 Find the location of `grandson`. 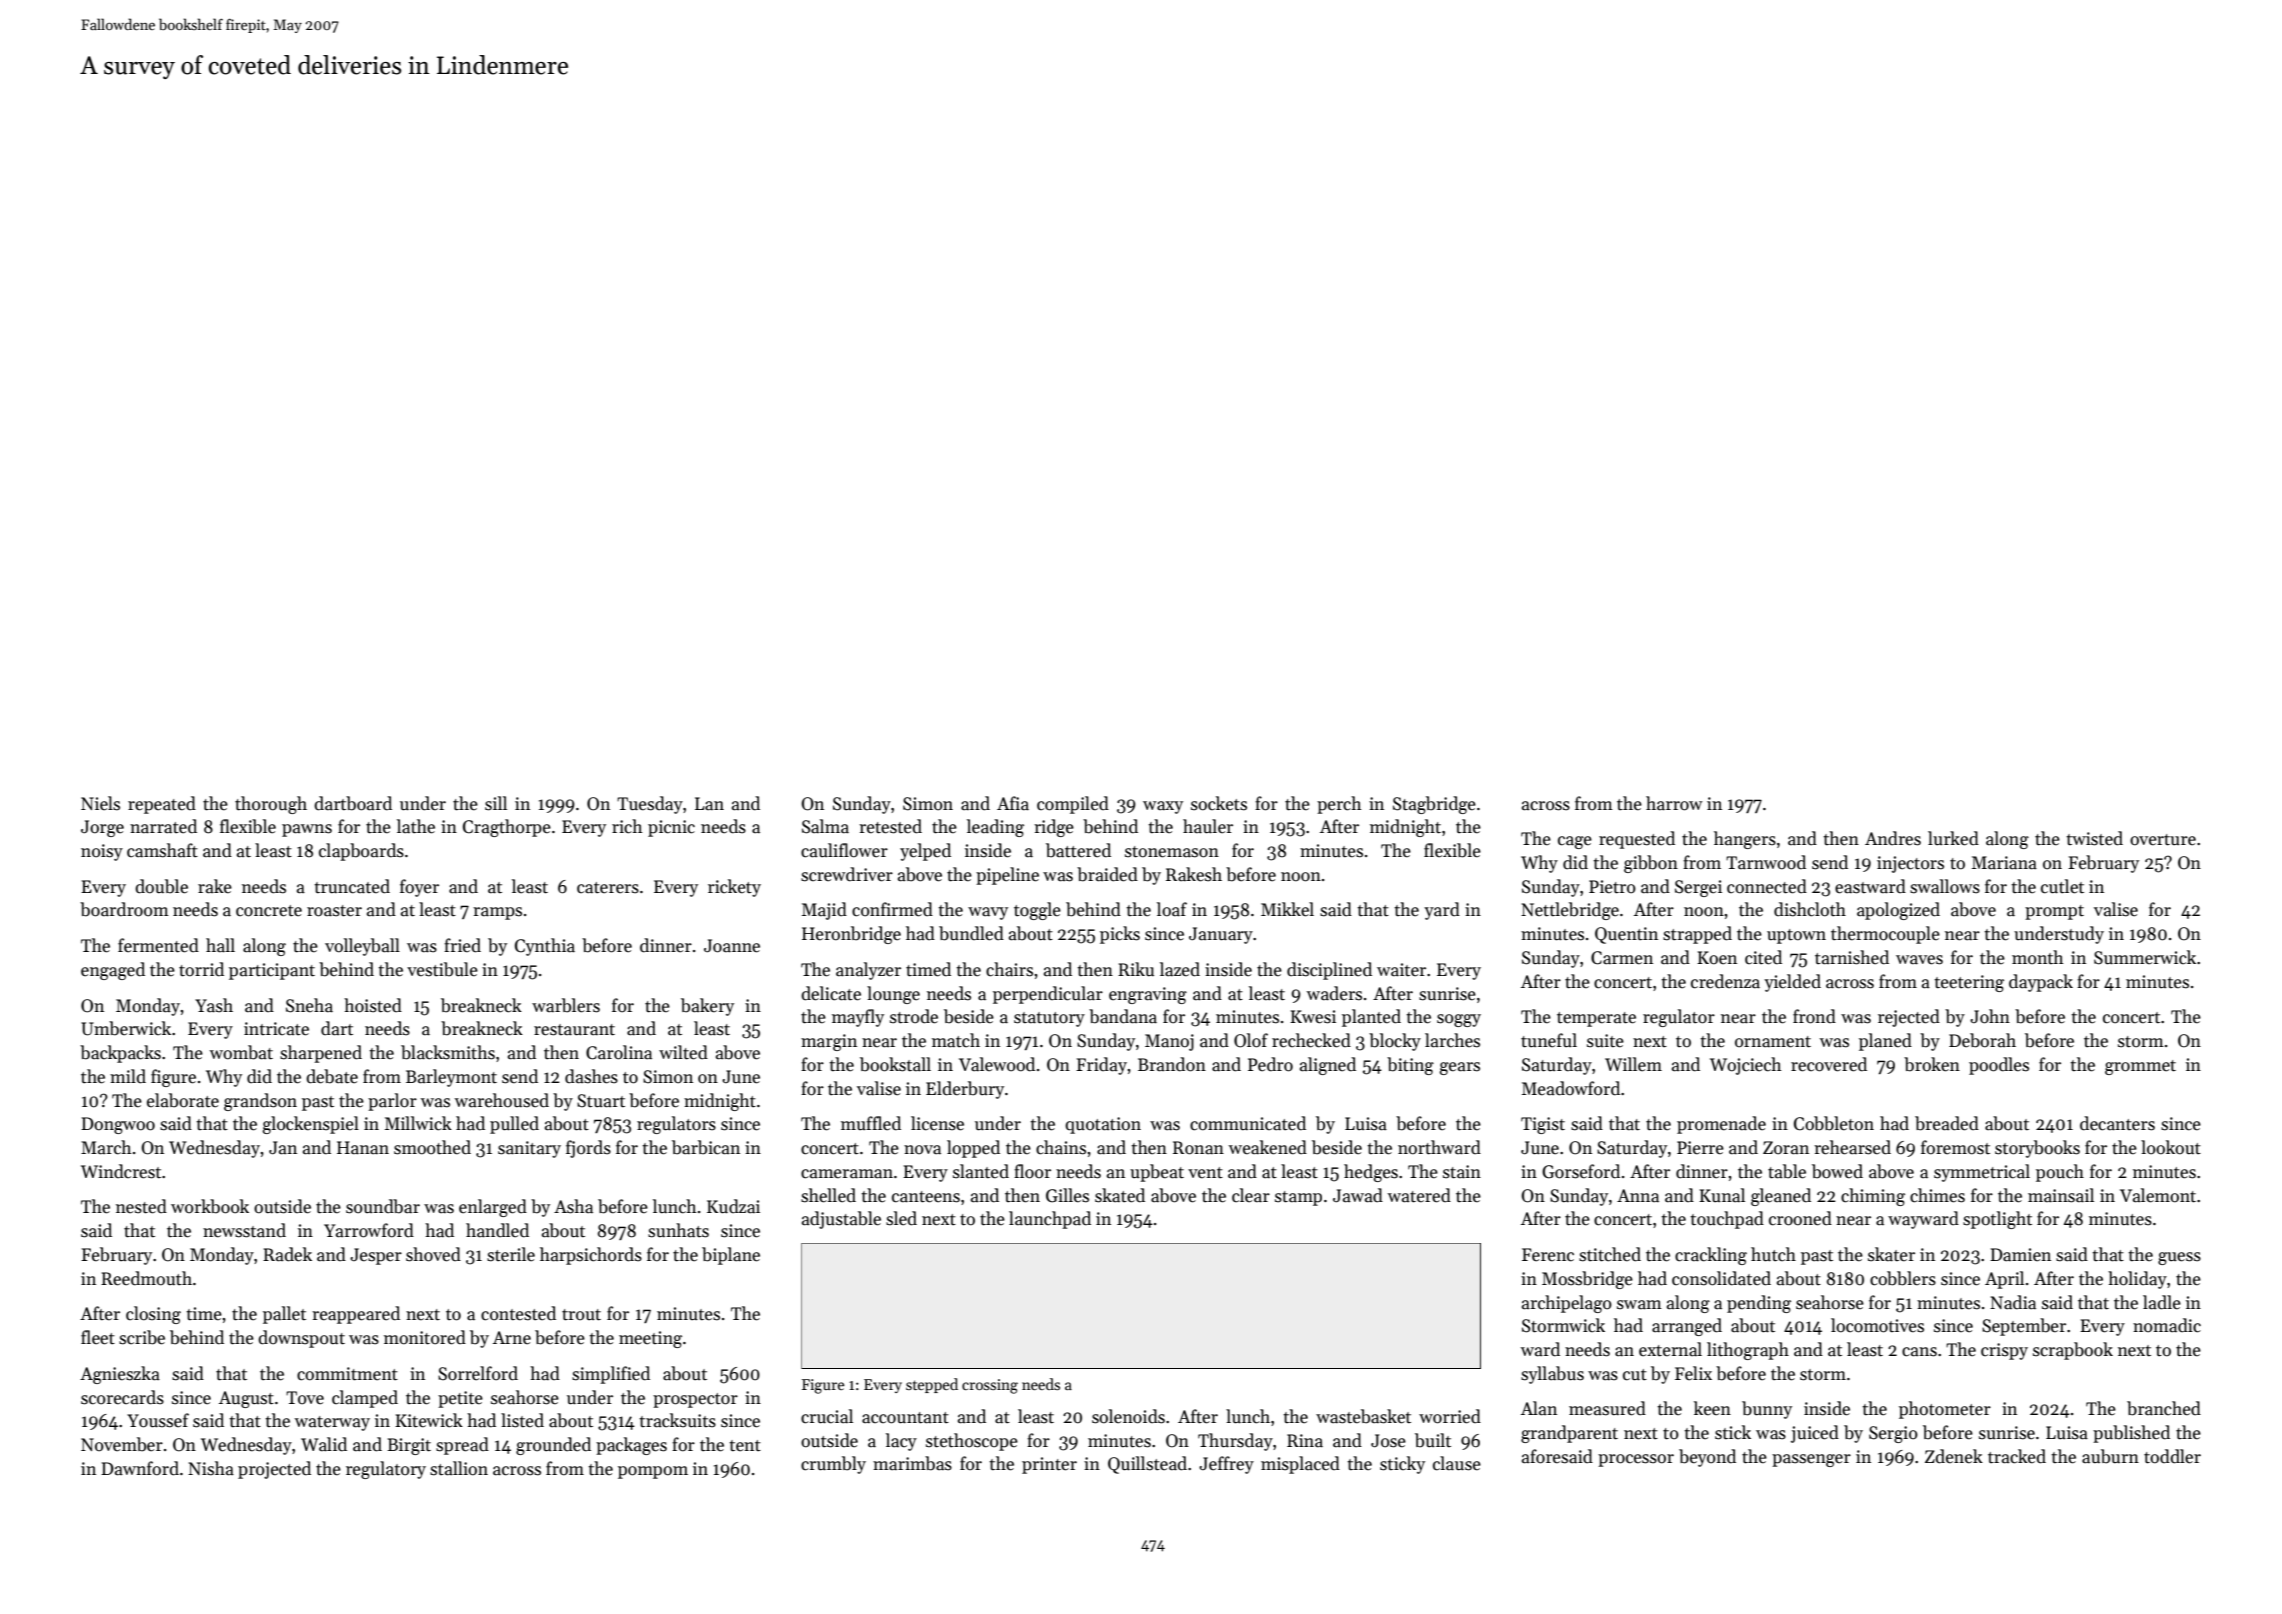

grandson is located at coordinates (260, 1102).
